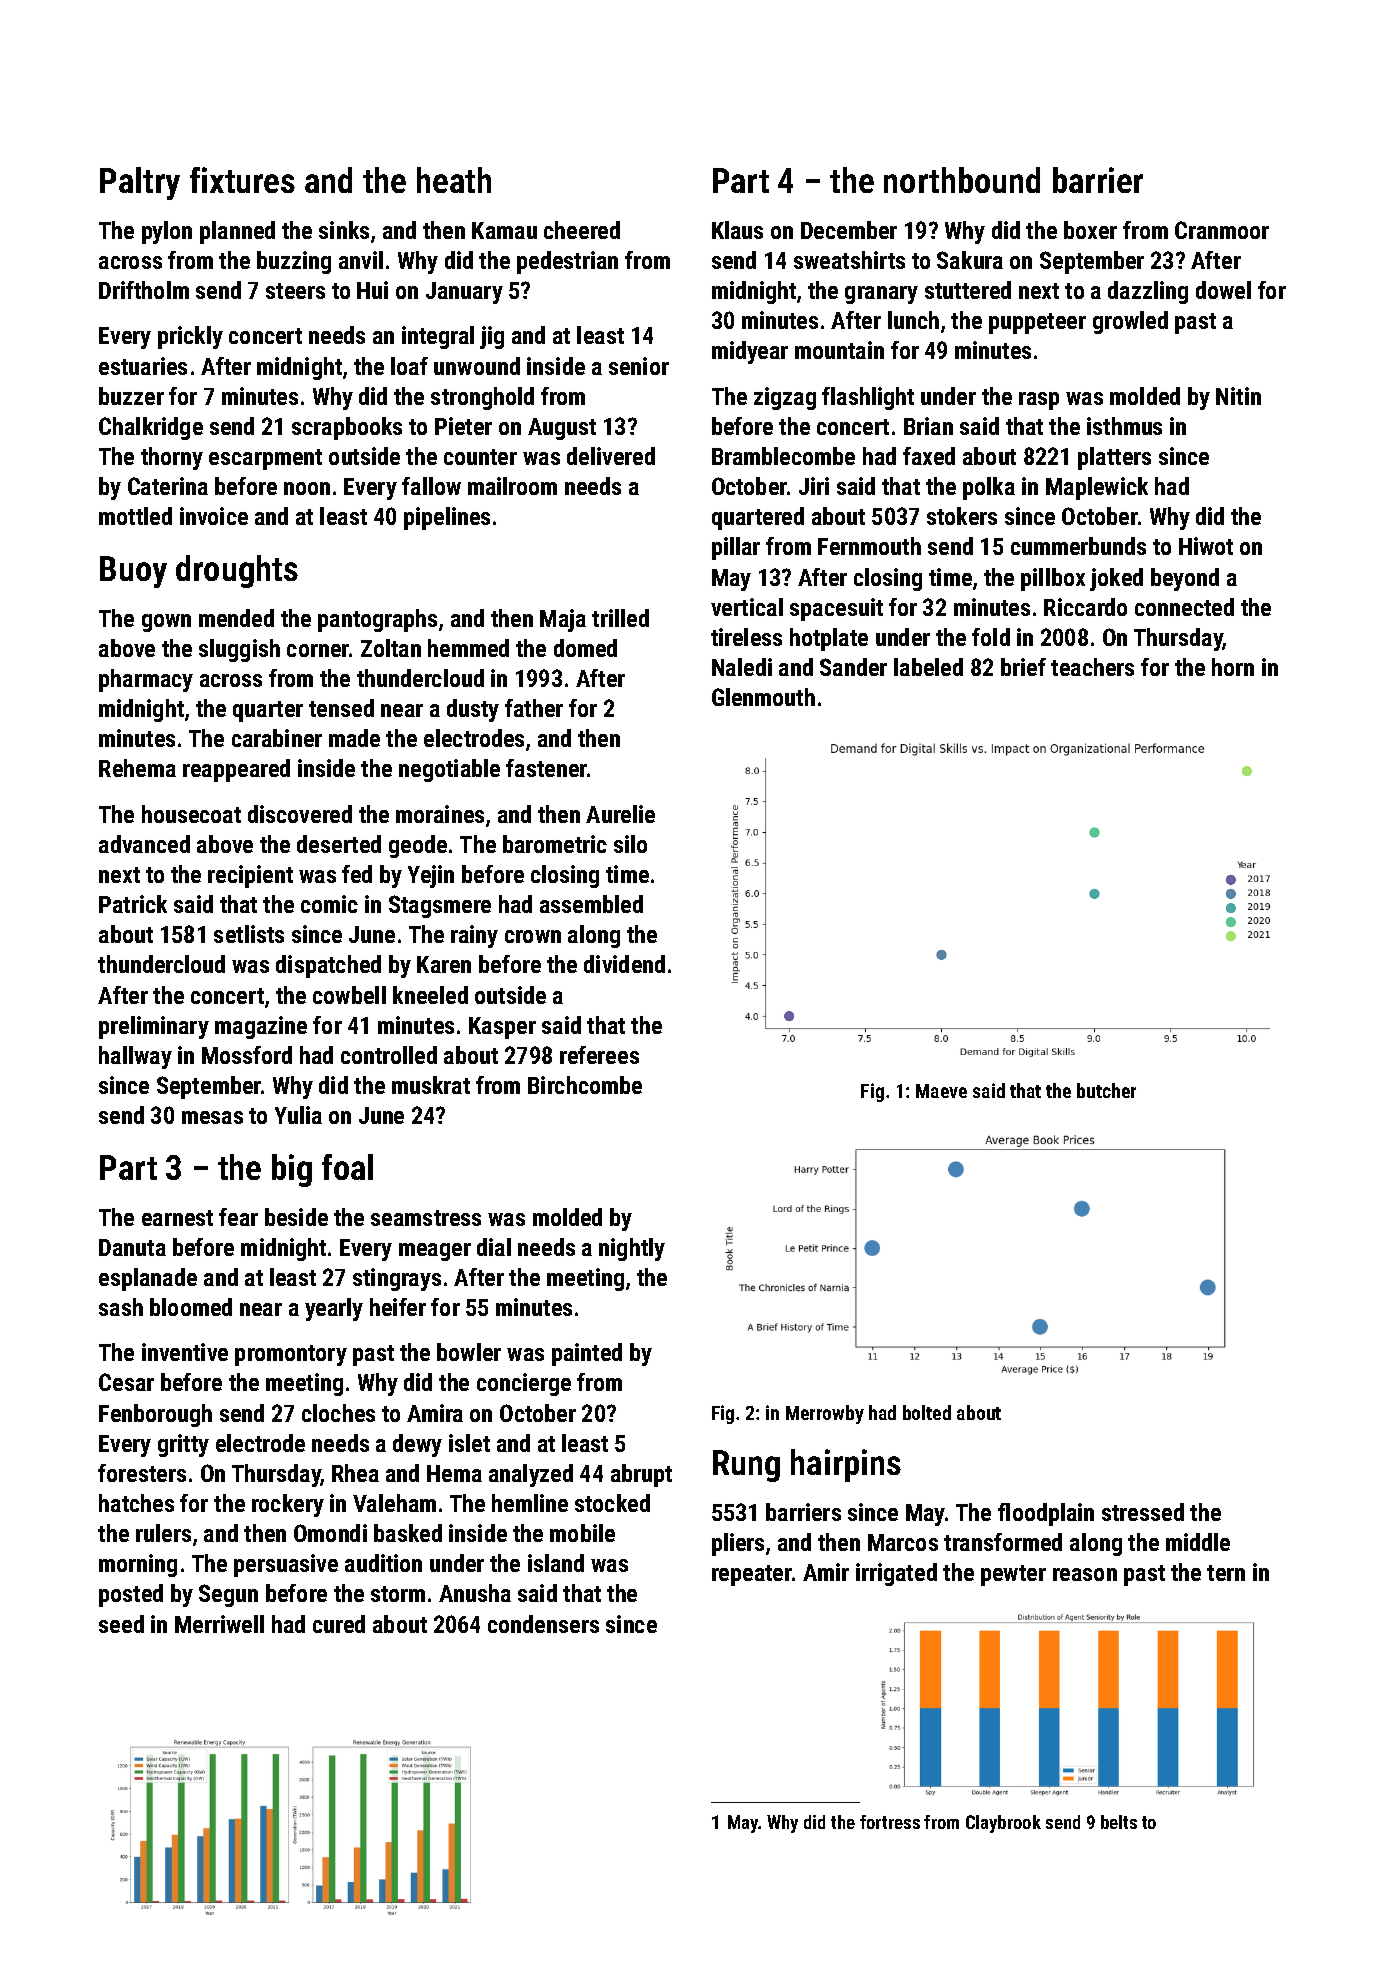 The width and height of the image is (1386, 1969). I want to click on hatches, so click(136, 1503).
